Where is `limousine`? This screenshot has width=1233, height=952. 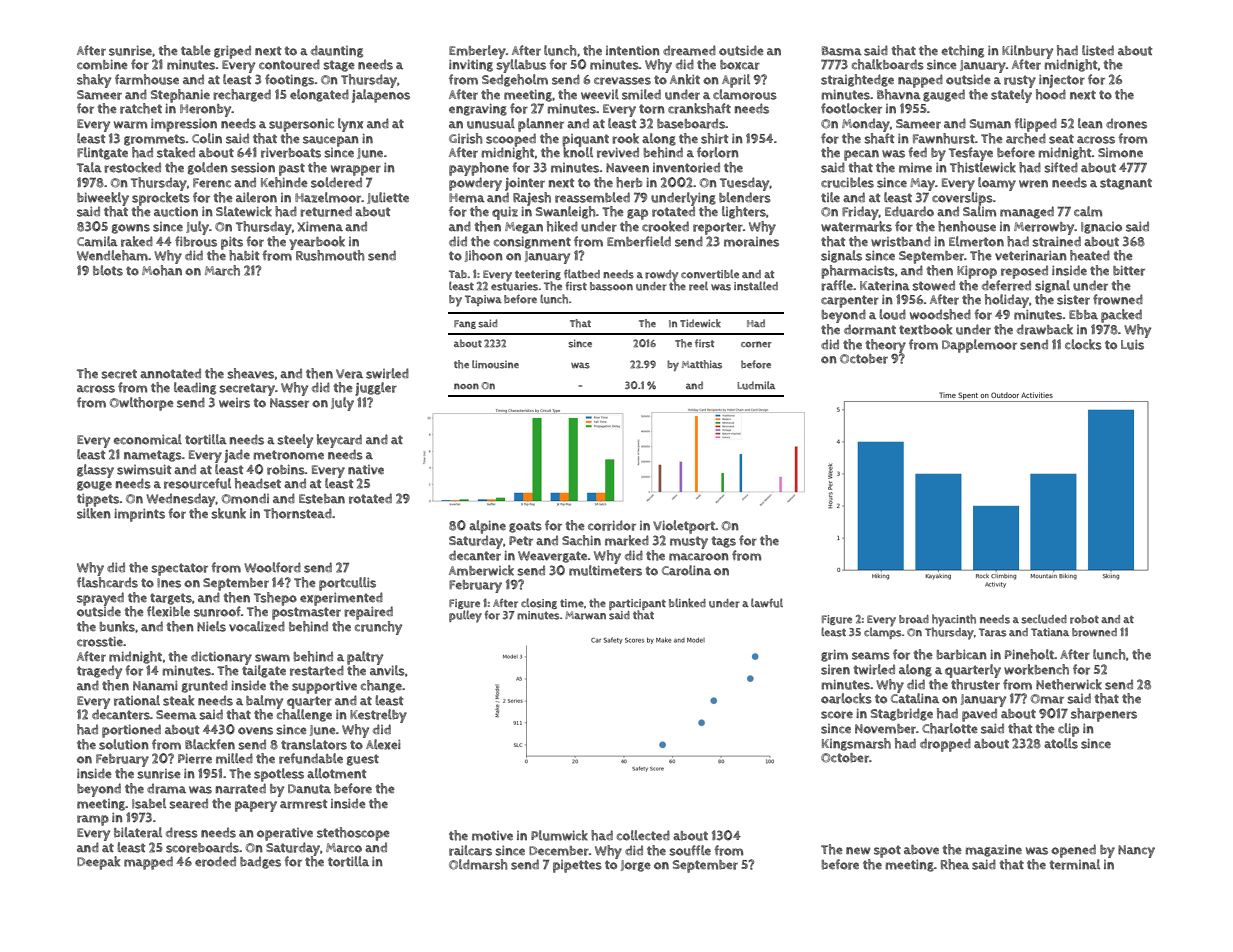 limousine is located at coordinates (495, 364).
